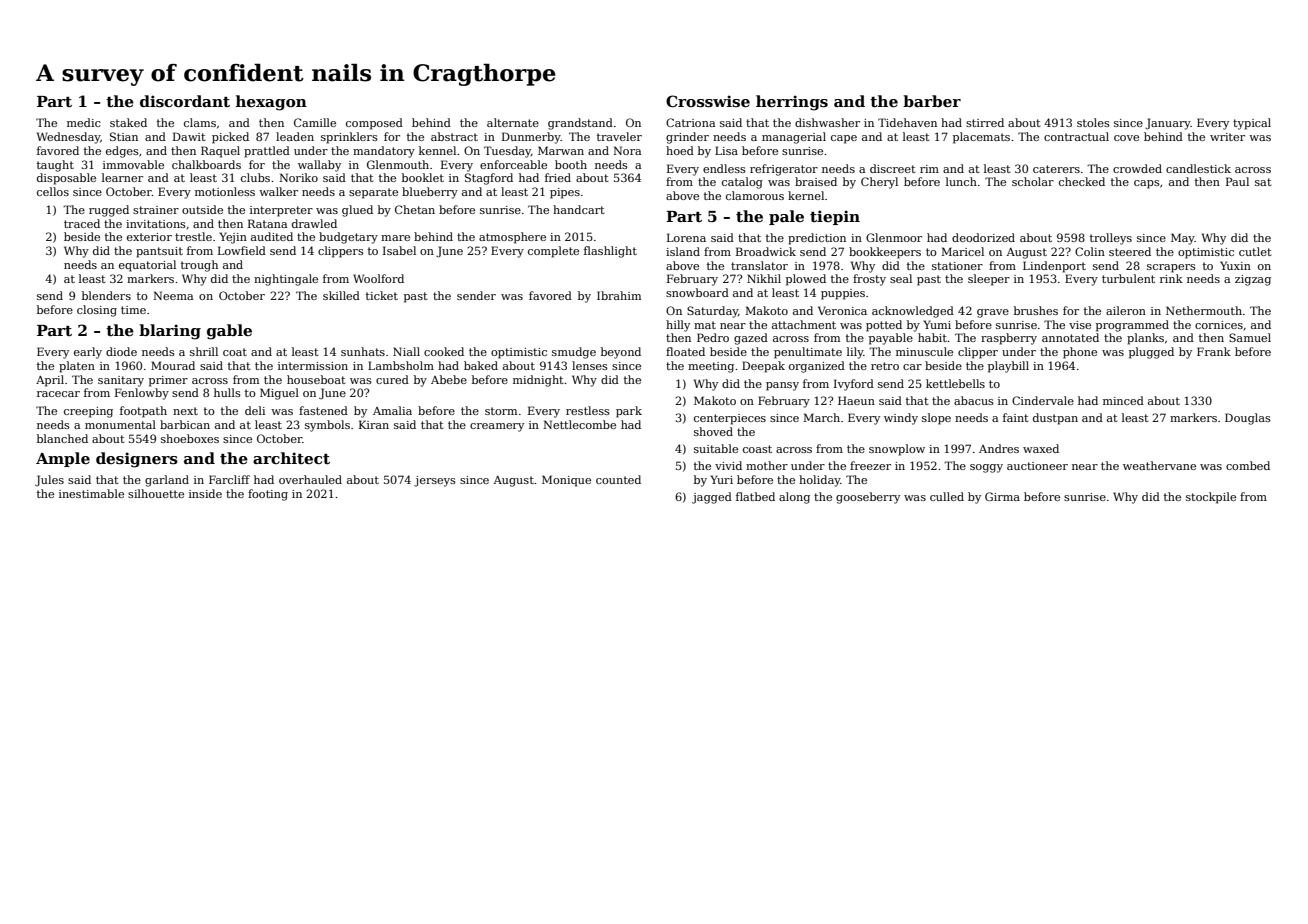 This screenshot has width=1308, height=924. I want to click on rugged, so click(109, 211).
